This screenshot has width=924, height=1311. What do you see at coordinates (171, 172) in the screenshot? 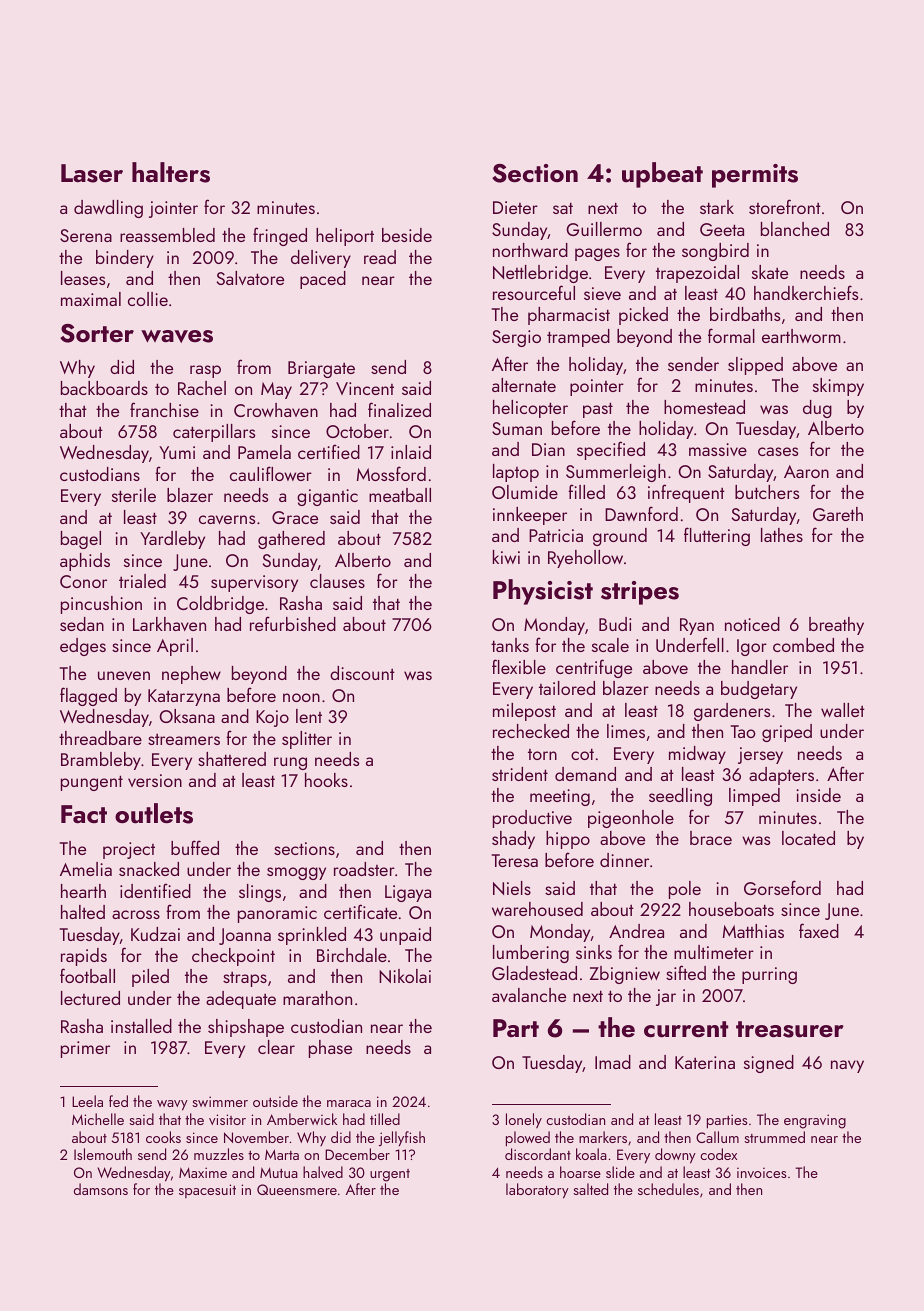
I see `halters` at bounding box center [171, 172].
